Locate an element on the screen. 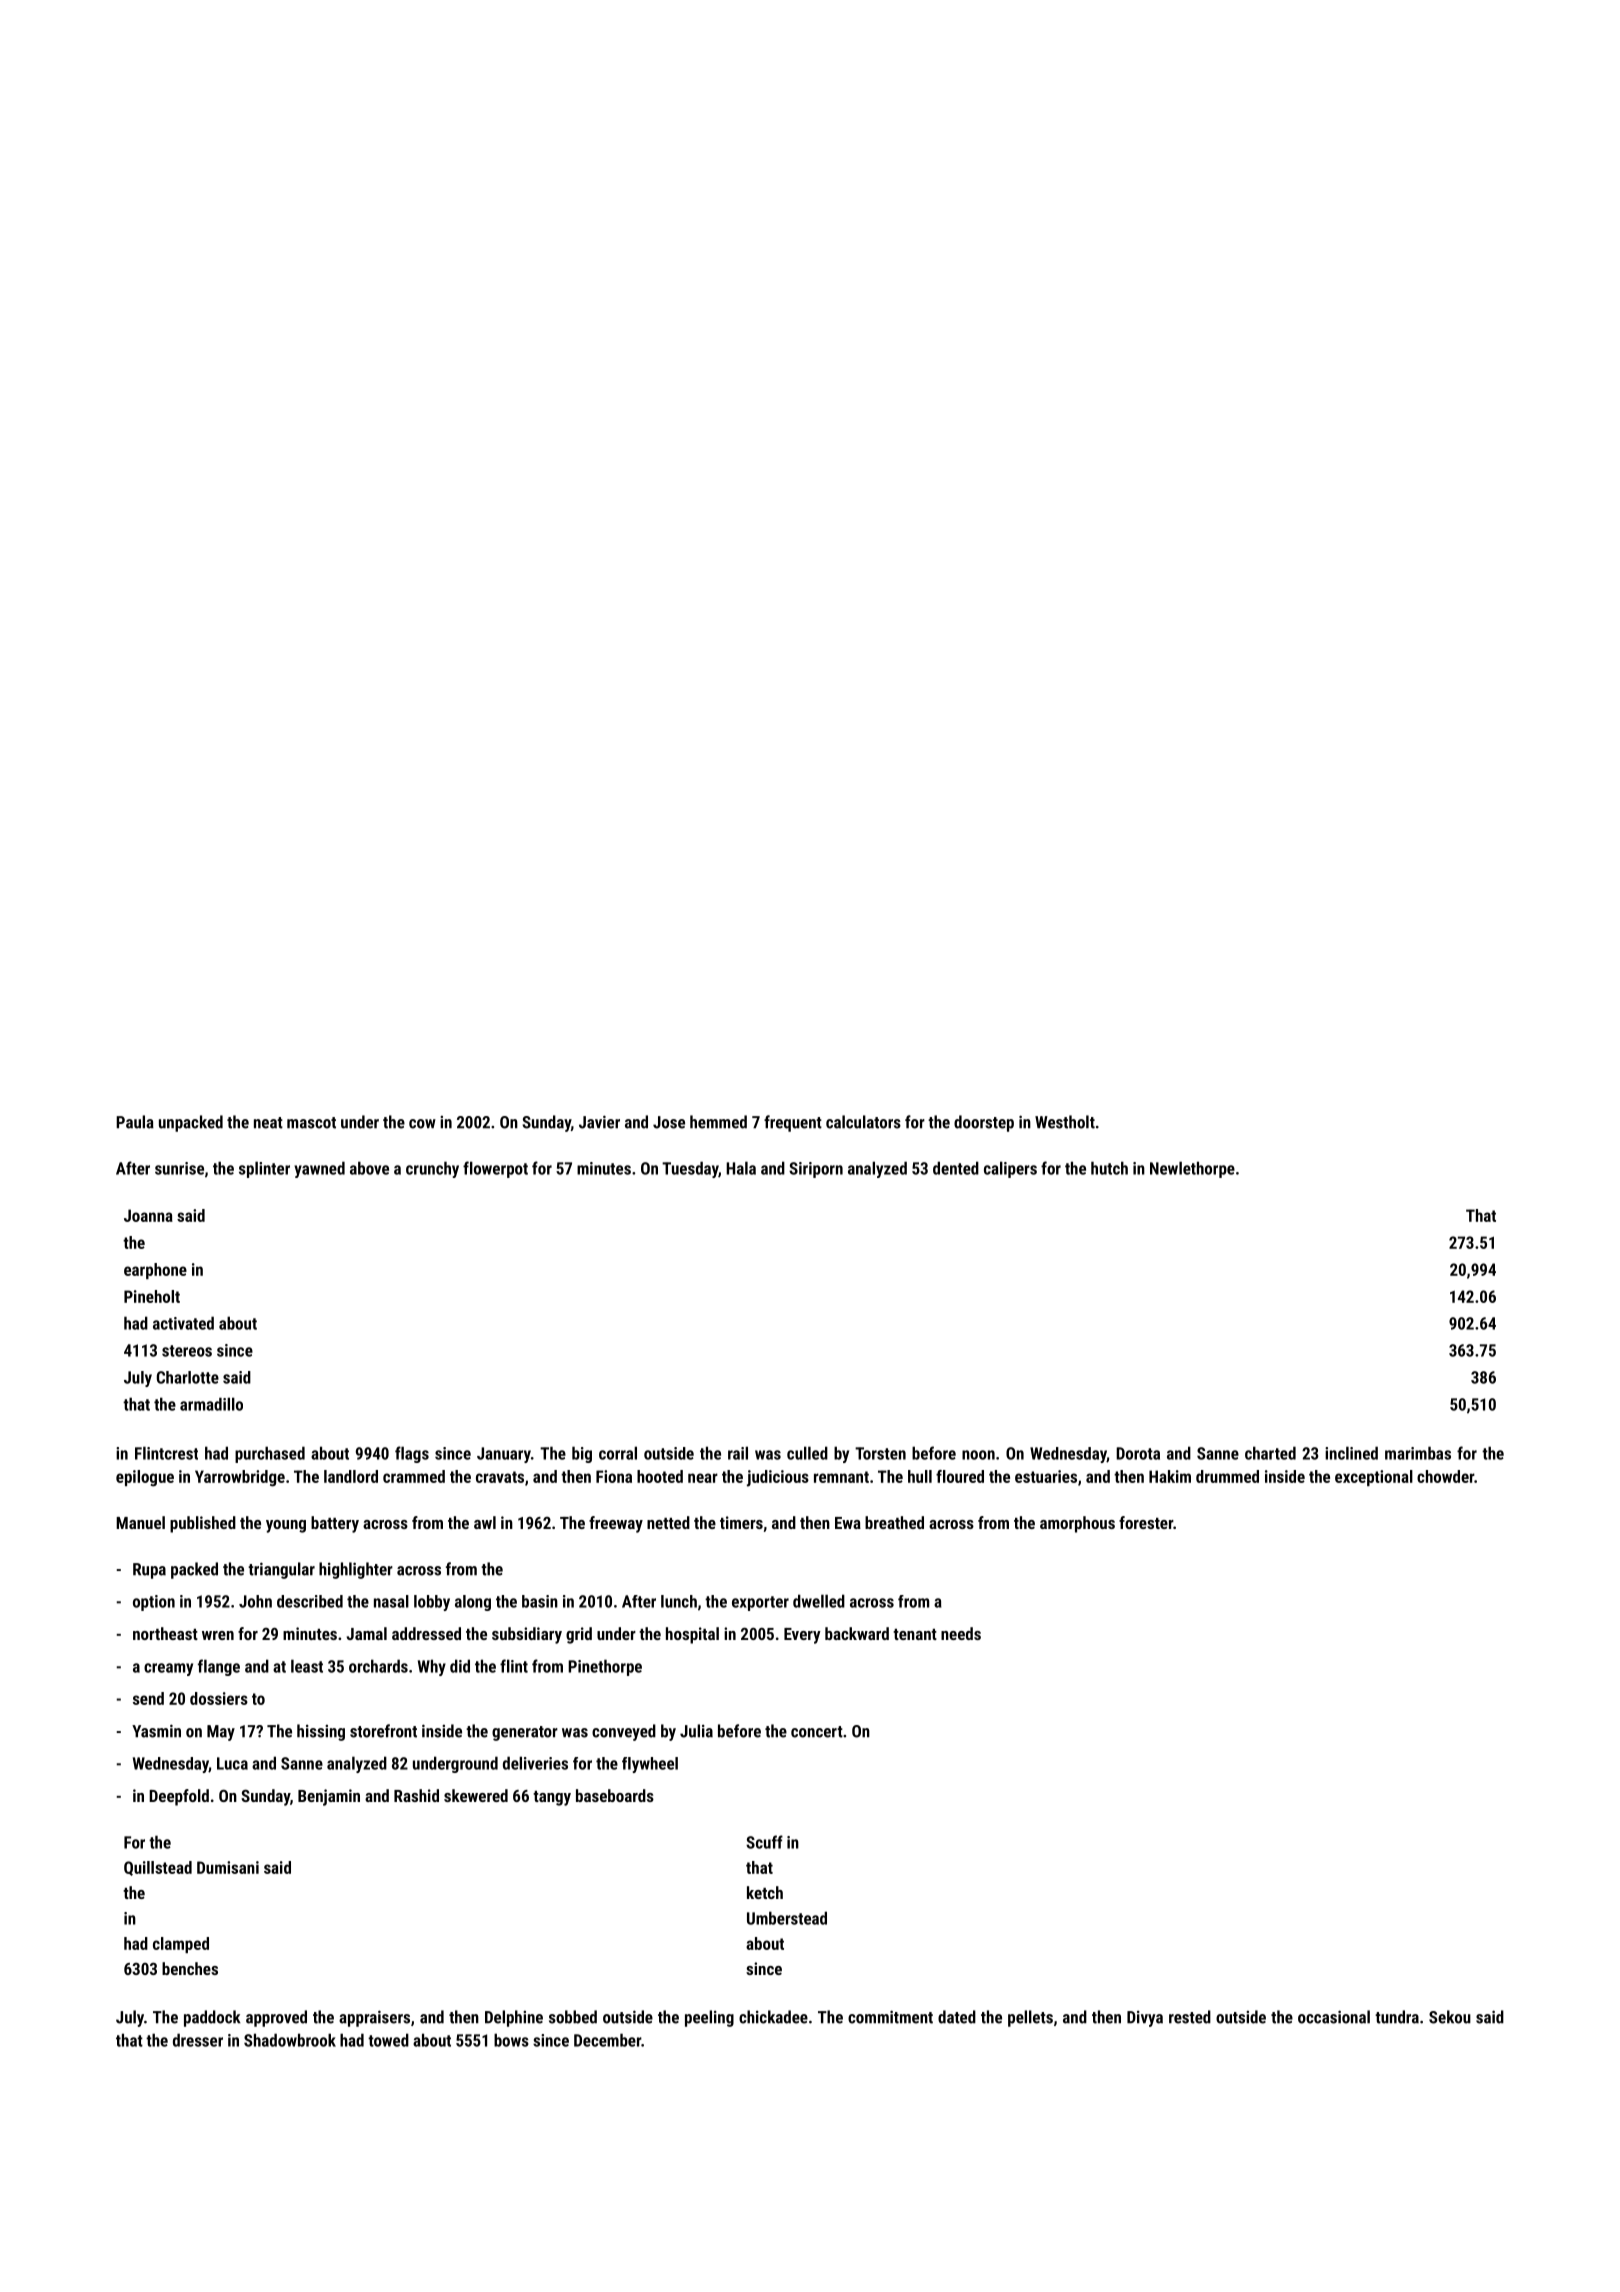 Image resolution: width=1620 pixels, height=2292 pixels. commitment is located at coordinates (890, 2017).
